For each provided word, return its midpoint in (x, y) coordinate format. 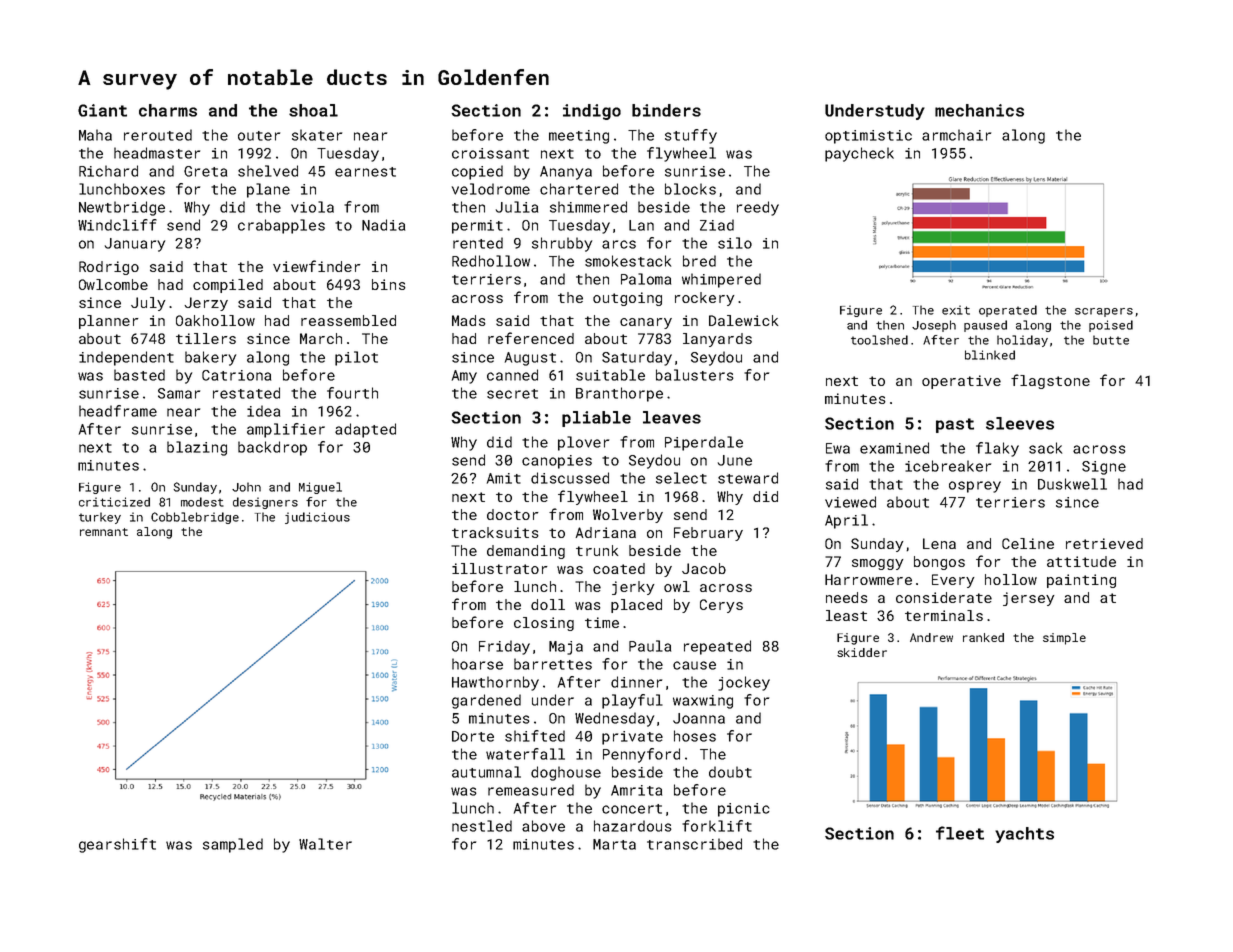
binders (666, 110)
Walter (325, 844)
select (681, 478)
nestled (482, 826)
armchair (956, 135)
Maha (95, 135)
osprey (975, 487)
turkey (100, 518)
